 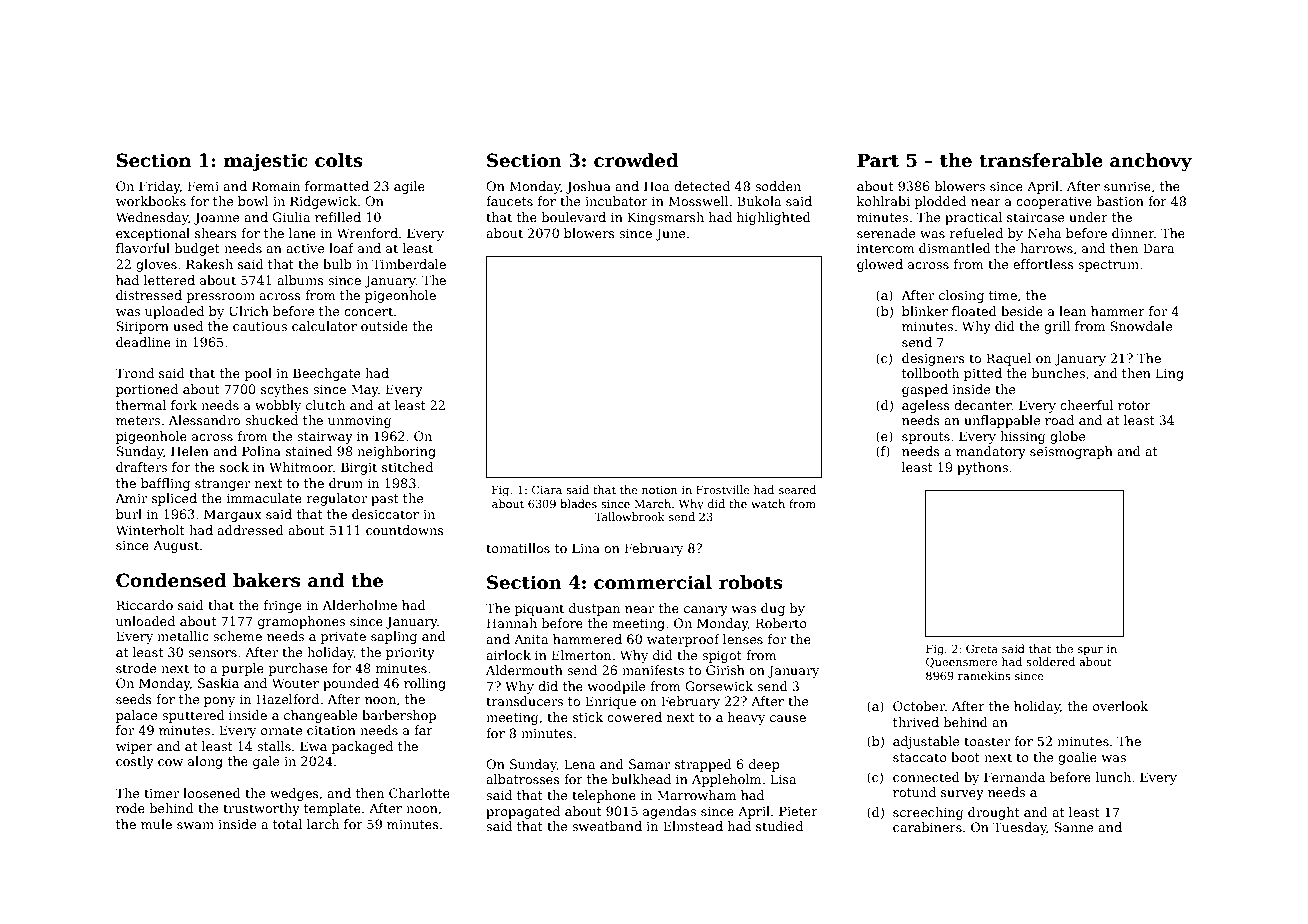 What do you see at coordinates (384, 326) in the image?
I see `outside` at bounding box center [384, 326].
